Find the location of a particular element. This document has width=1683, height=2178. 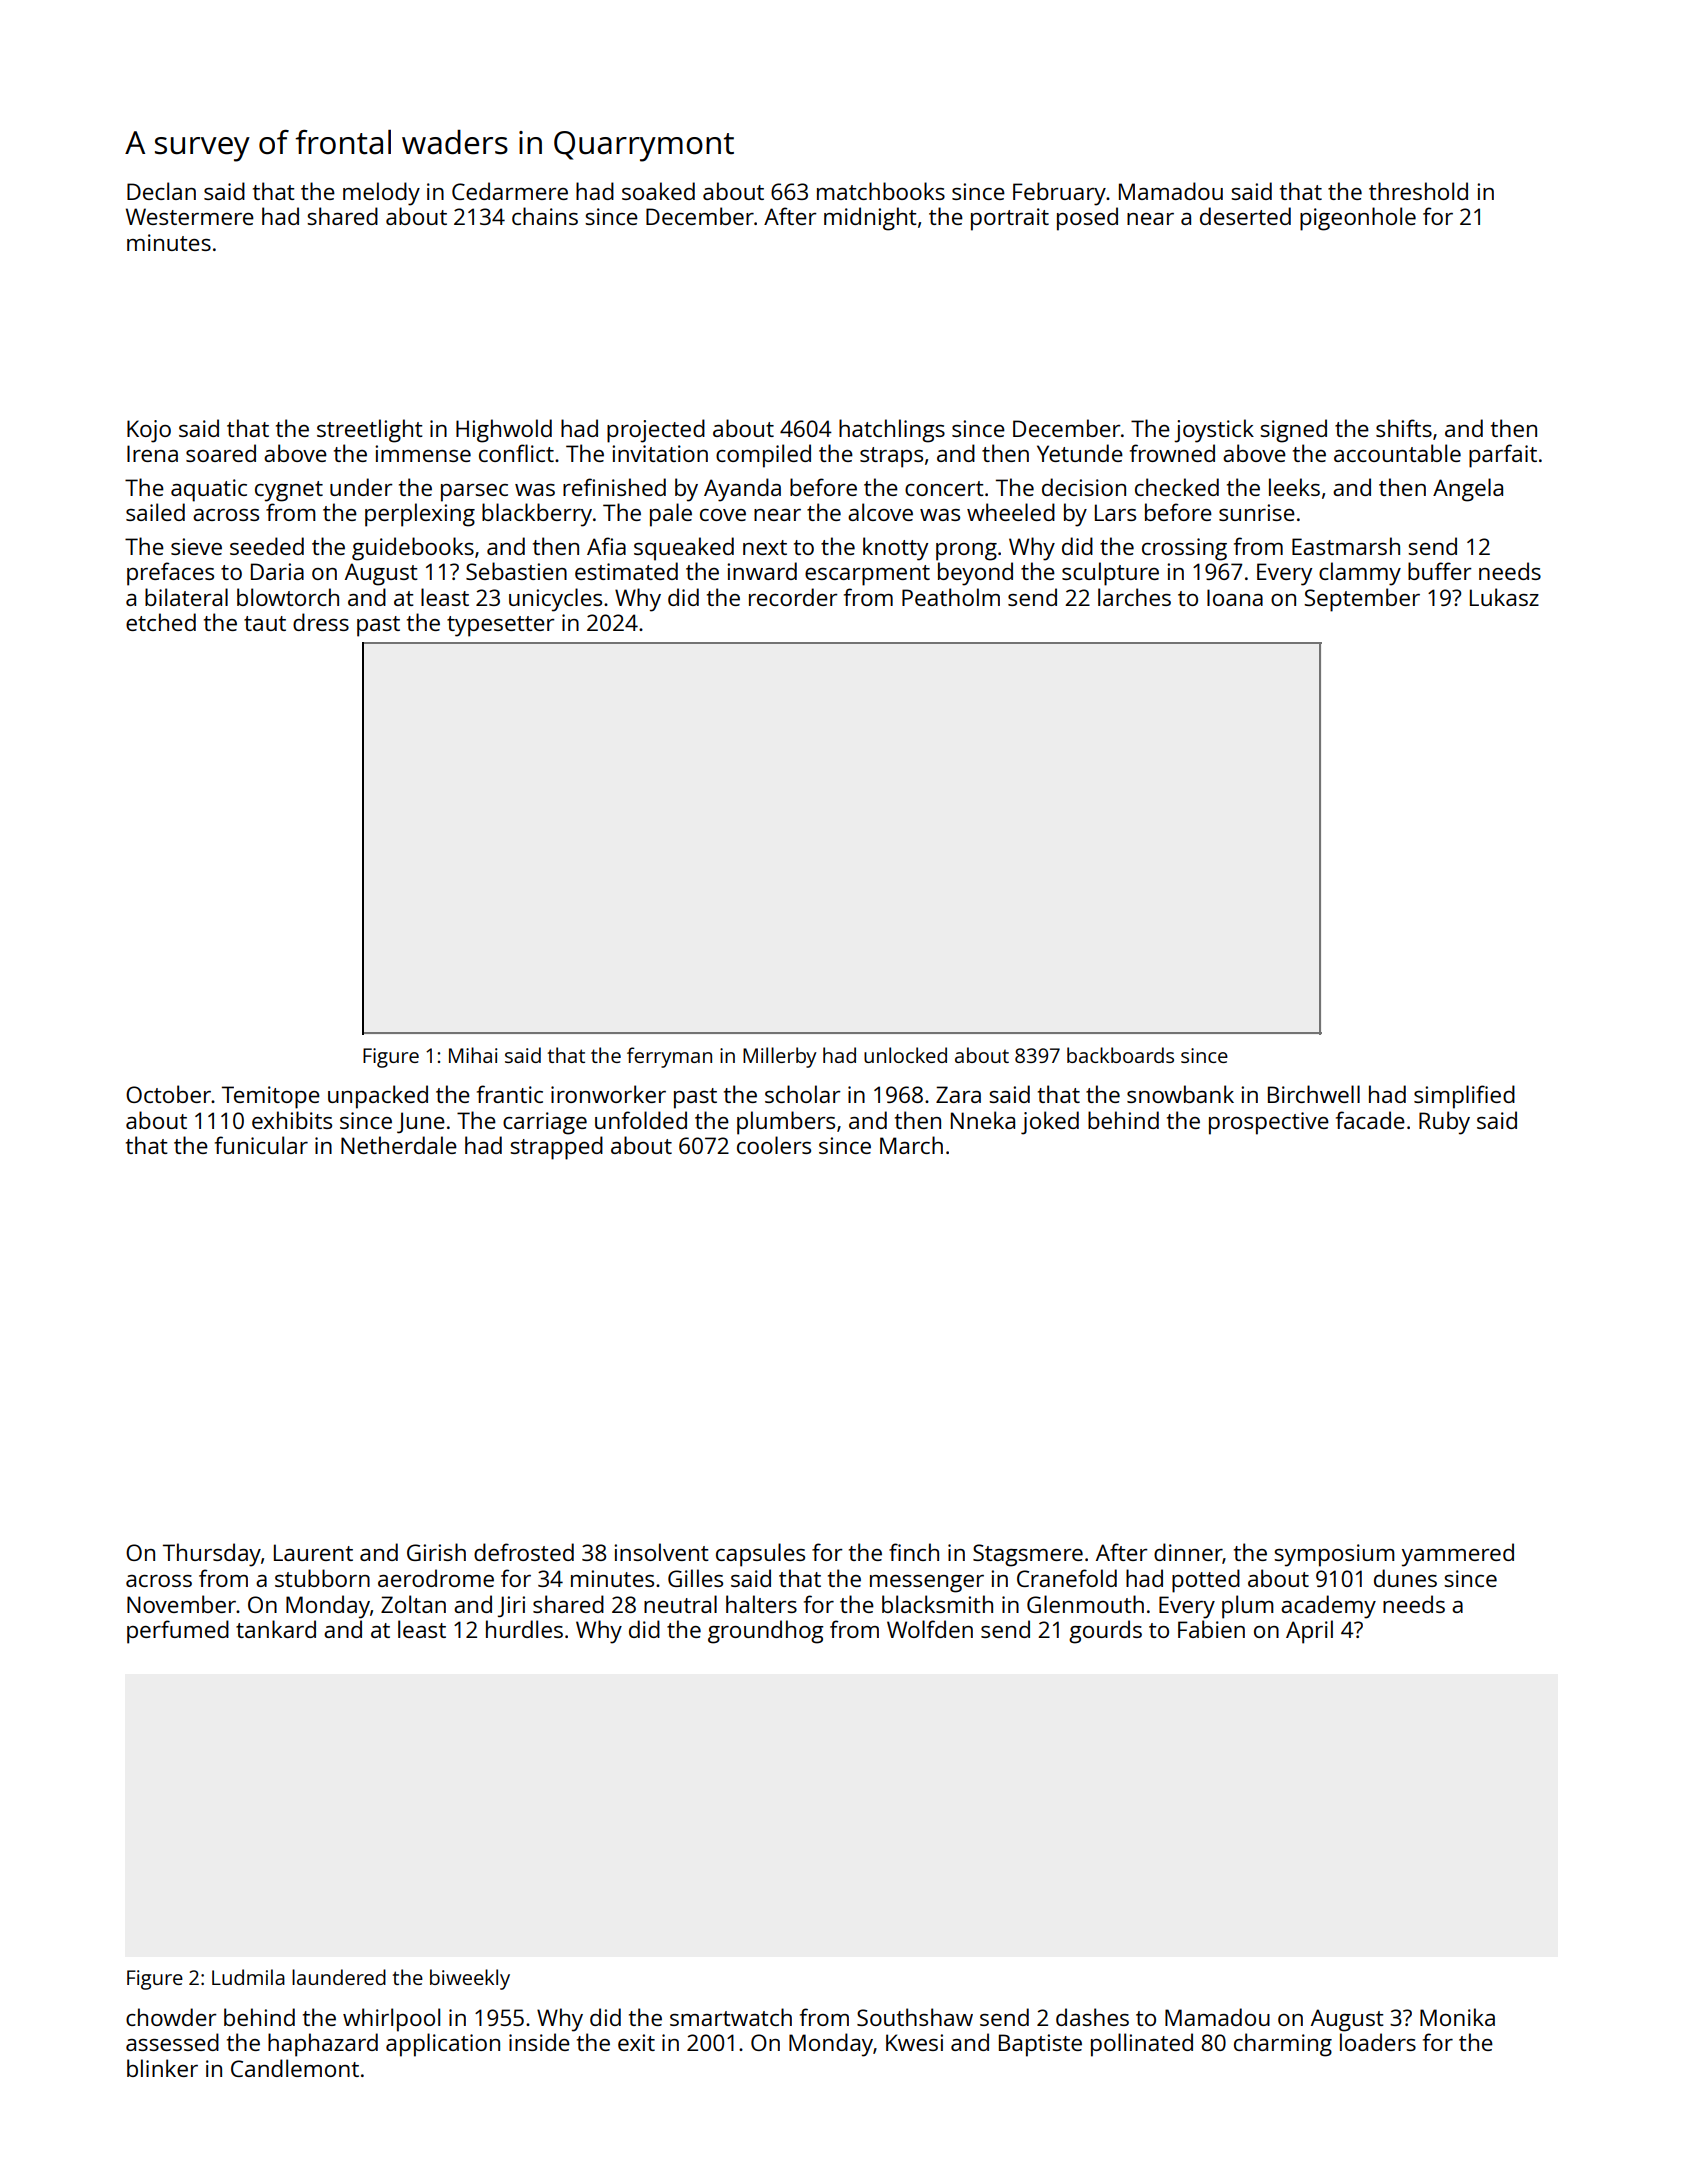

dashes is located at coordinates (1092, 2017).
